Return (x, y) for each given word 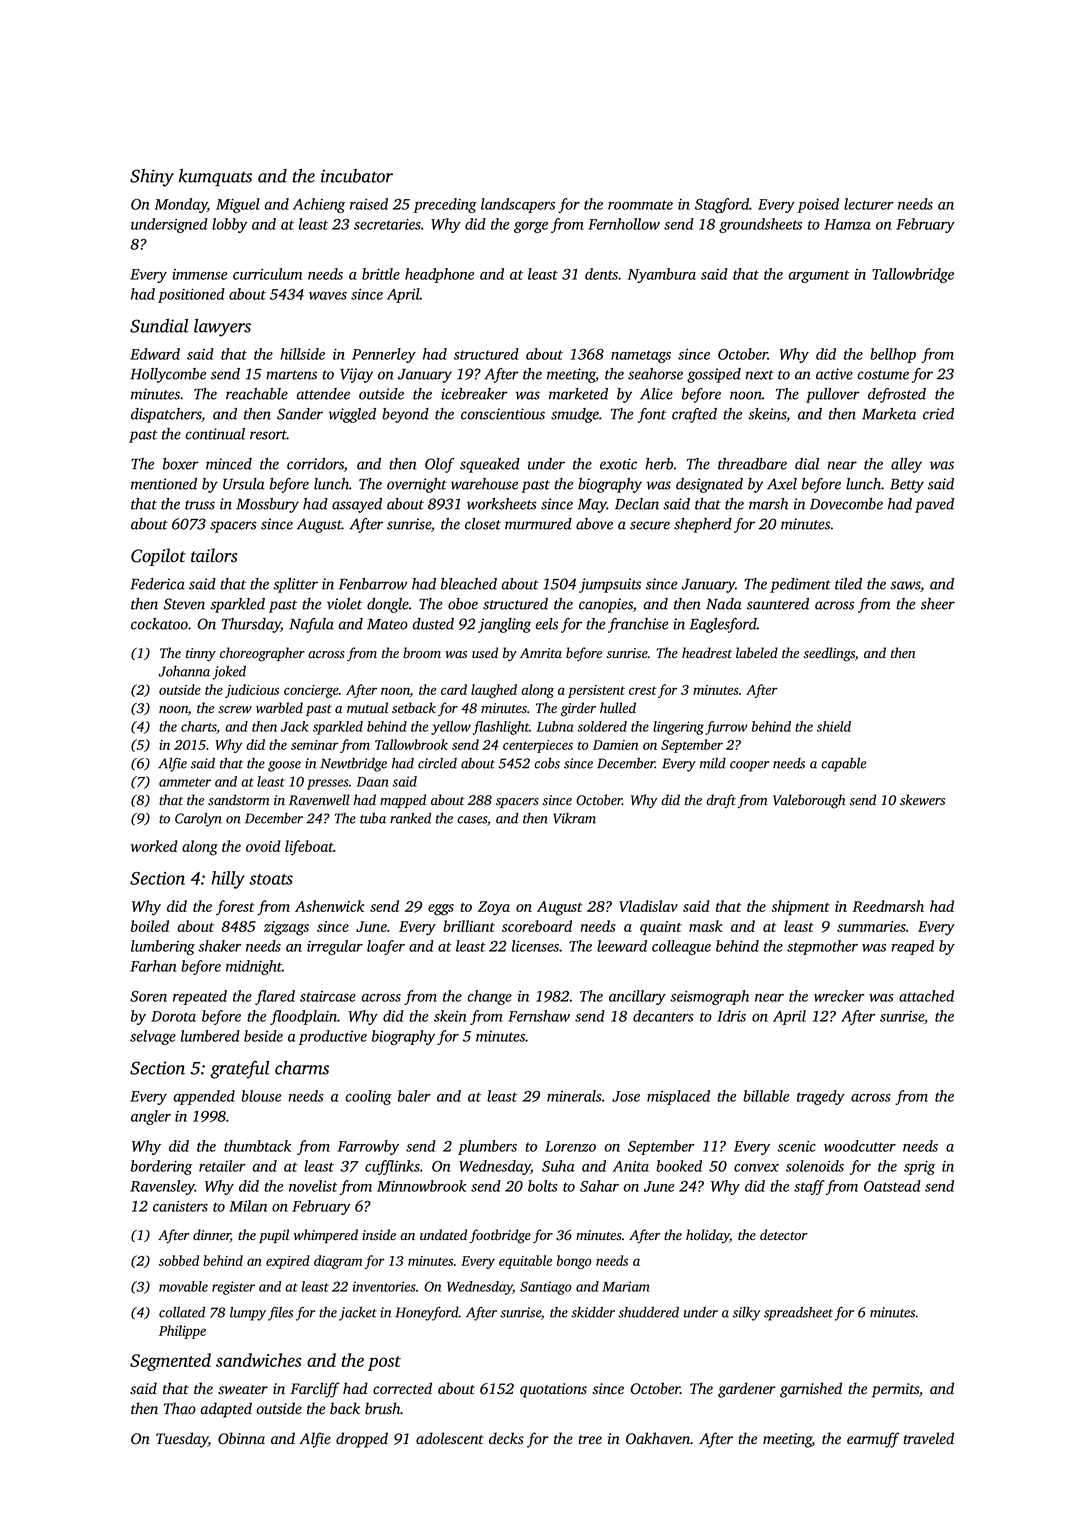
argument (819, 276)
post (384, 1363)
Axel (782, 484)
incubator (357, 176)
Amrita (541, 653)
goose (284, 766)
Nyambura (662, 275)
